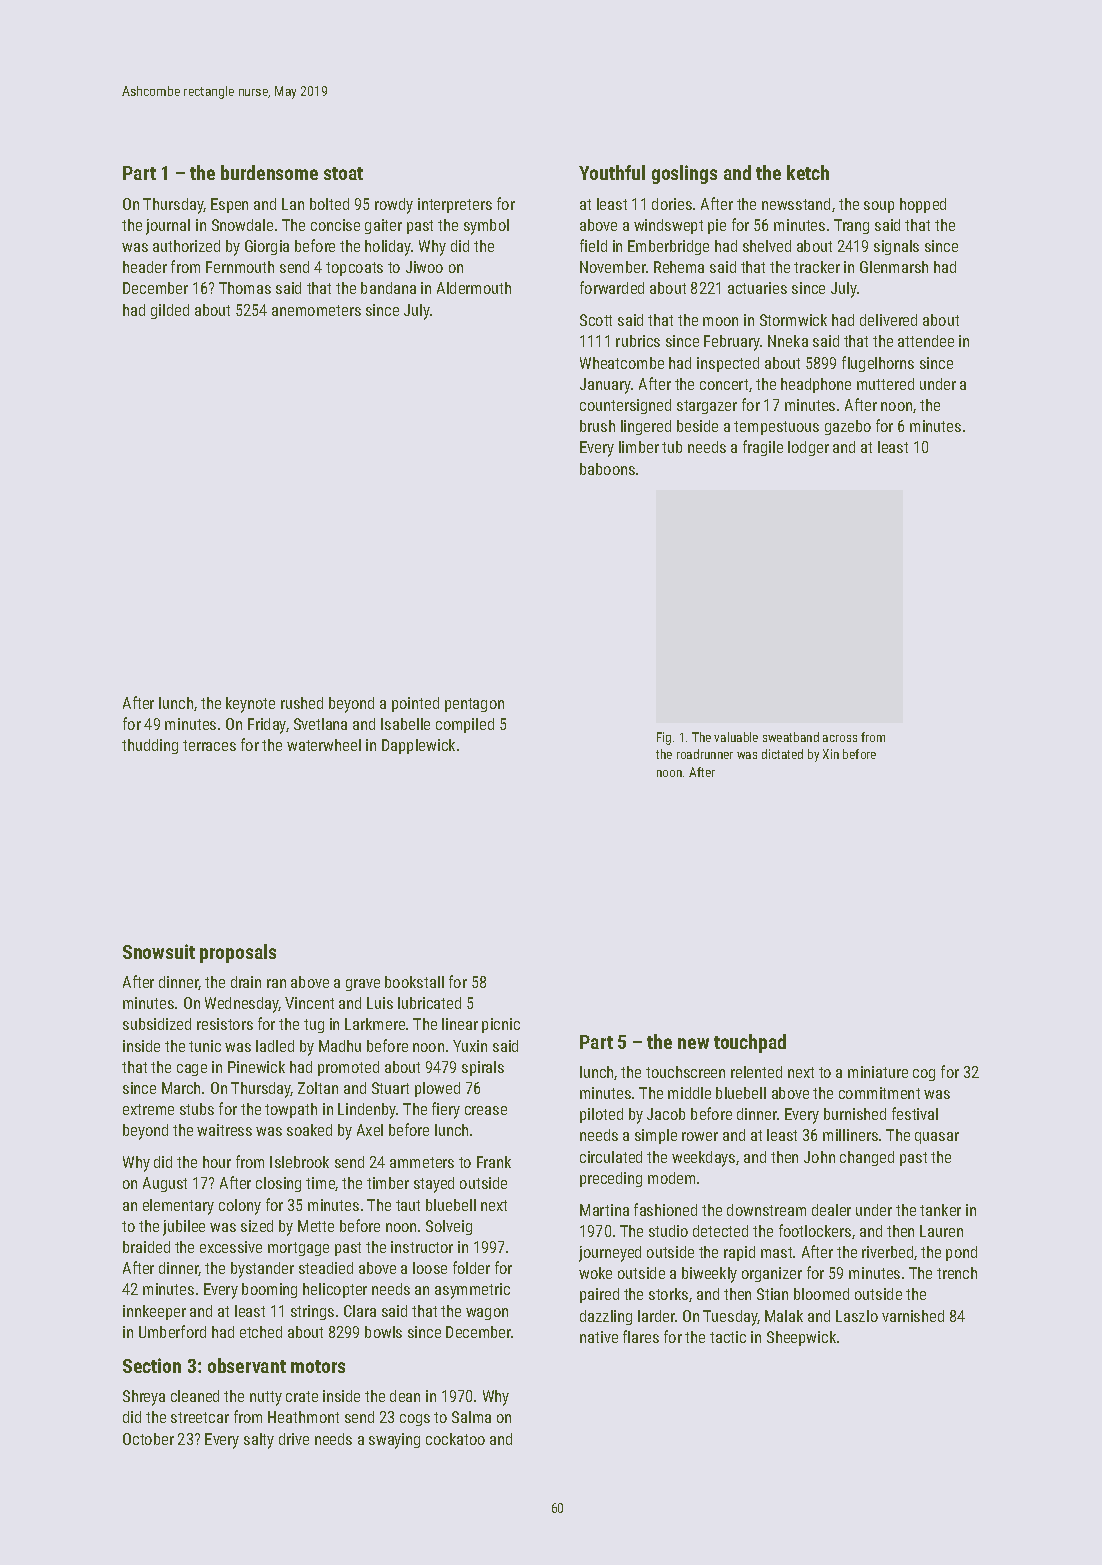 The height and width of the screenshot is (1565, 1102). Describe the element at coordinates (612, 172) in the screenshot. I see `Youthful` at that location.
